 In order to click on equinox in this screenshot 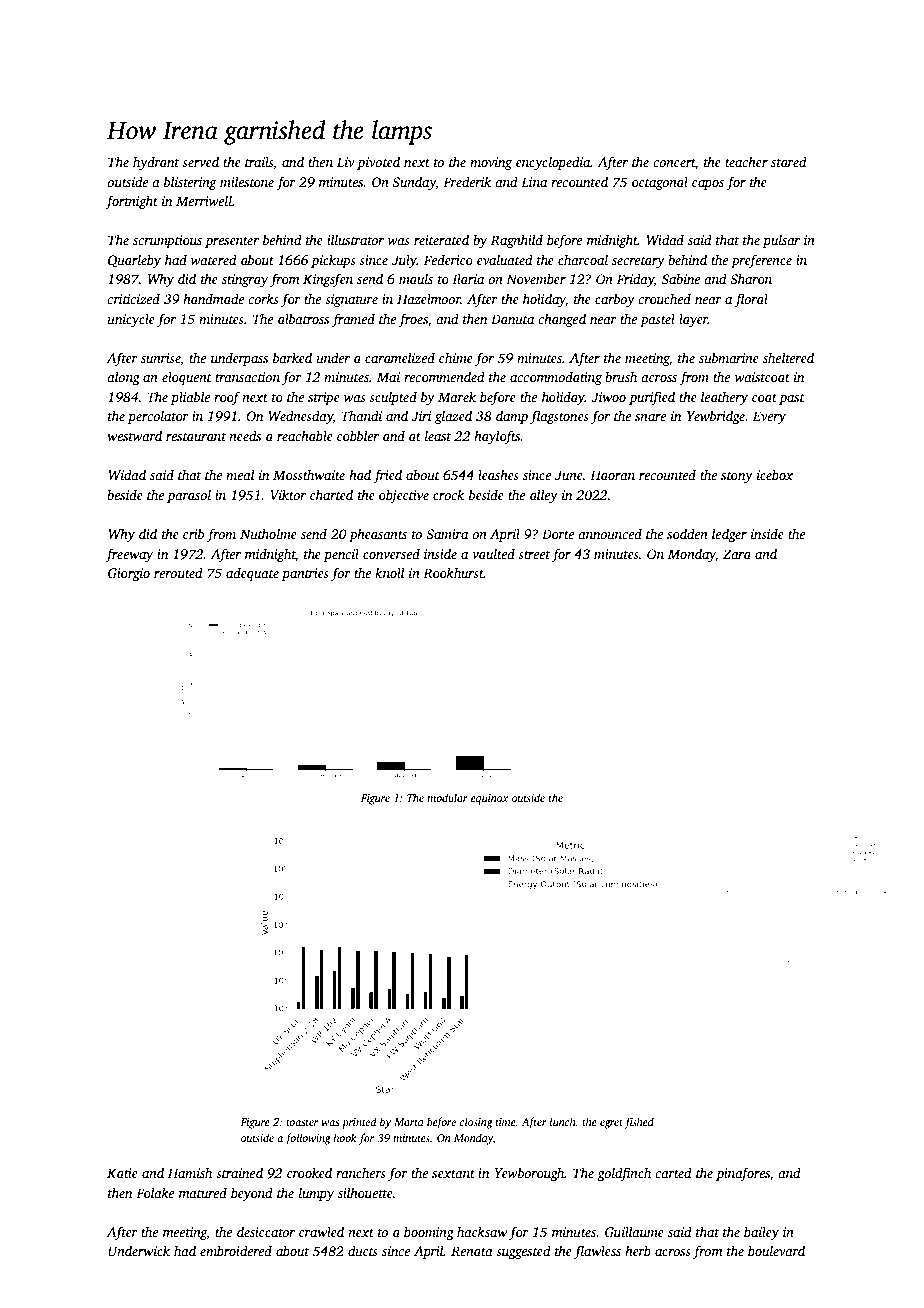, I will do `click(490, 799)`.
